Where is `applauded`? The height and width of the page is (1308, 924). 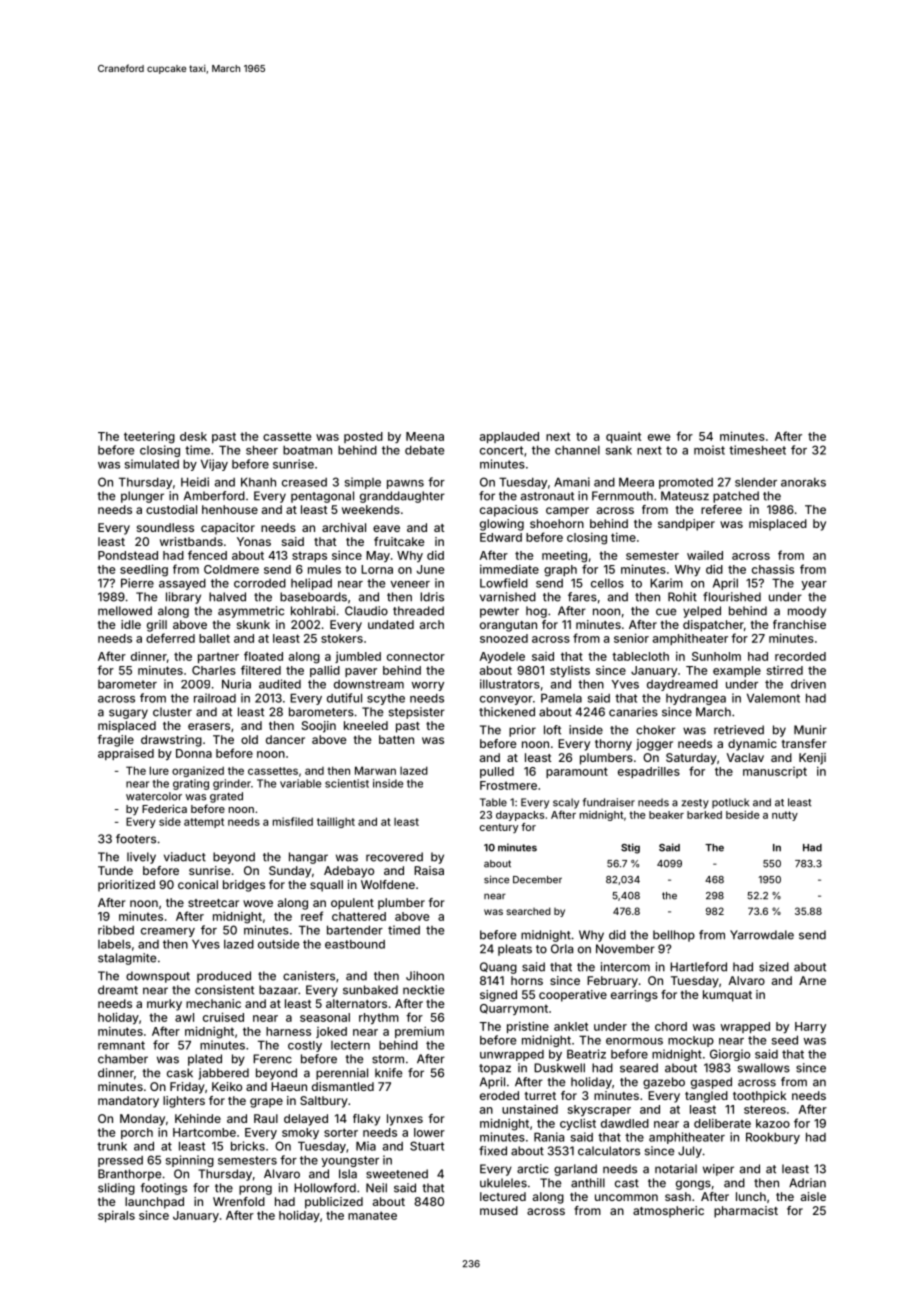
applauded is located at coordinates (509, 437).
